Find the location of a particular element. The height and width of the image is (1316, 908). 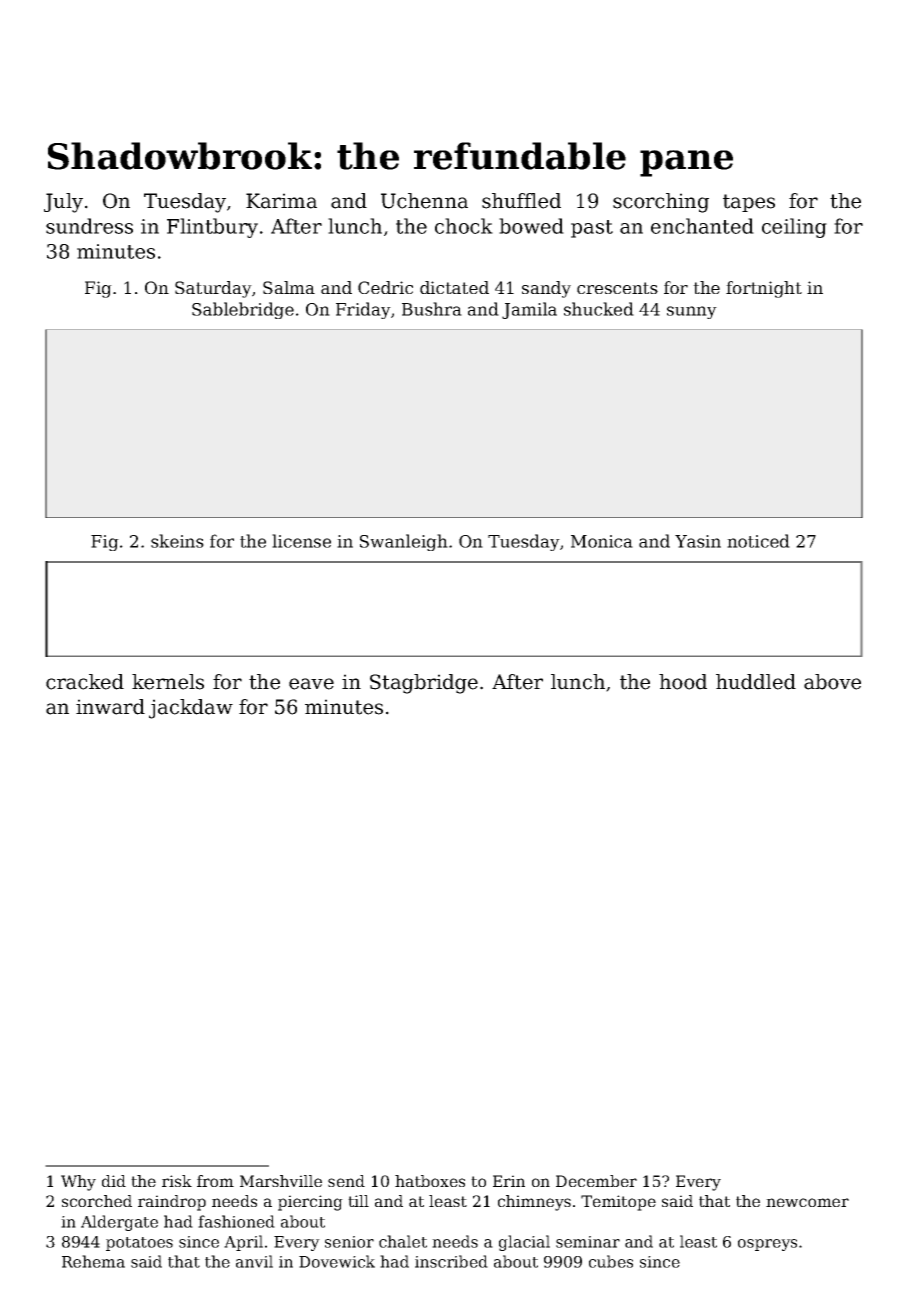

July is located at coordinates (63, 203).
